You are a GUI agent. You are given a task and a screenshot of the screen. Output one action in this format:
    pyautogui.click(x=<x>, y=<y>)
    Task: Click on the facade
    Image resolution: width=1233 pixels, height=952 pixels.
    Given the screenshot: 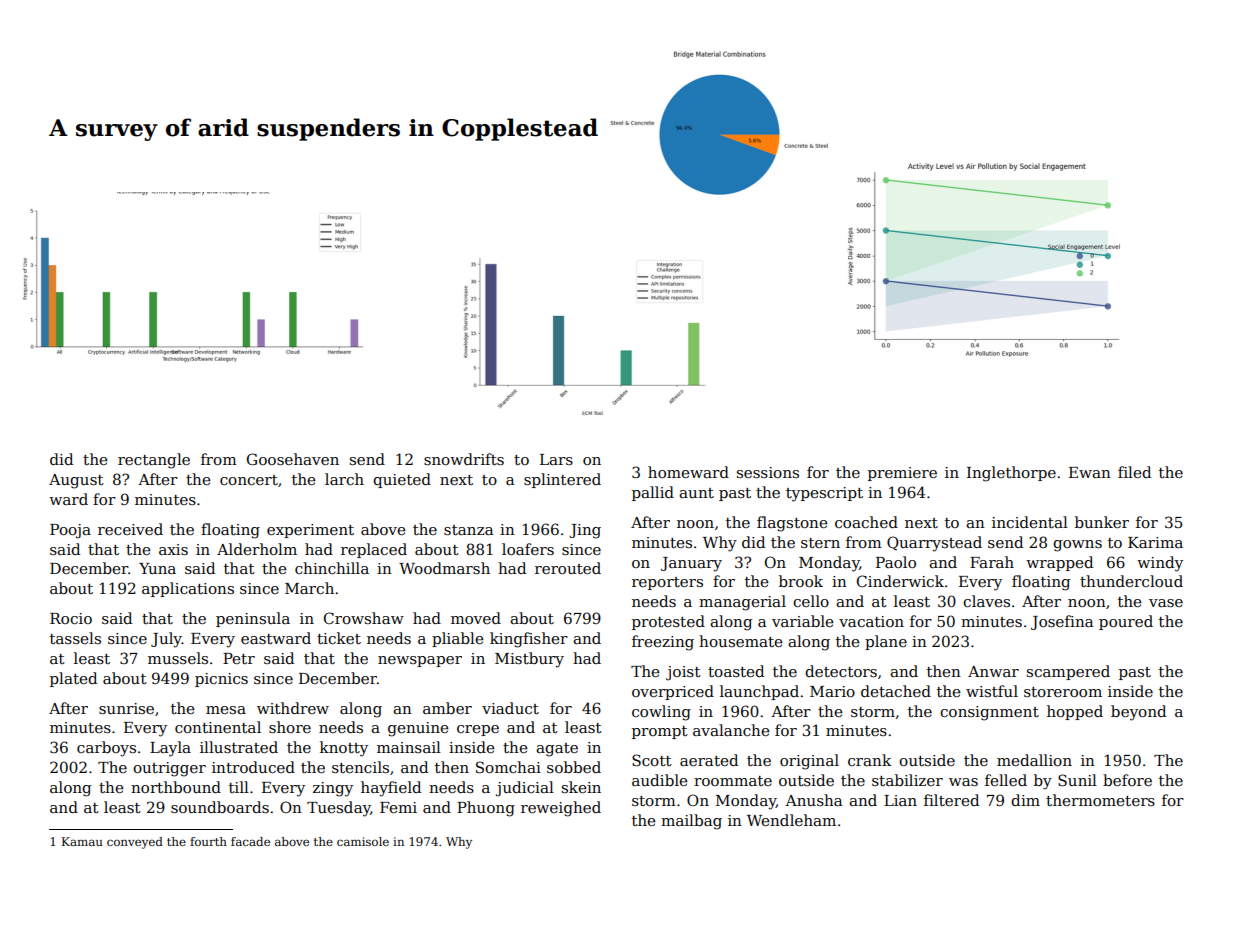 What is the action you would take?
    pyautogui.click(x=250, y=841)
